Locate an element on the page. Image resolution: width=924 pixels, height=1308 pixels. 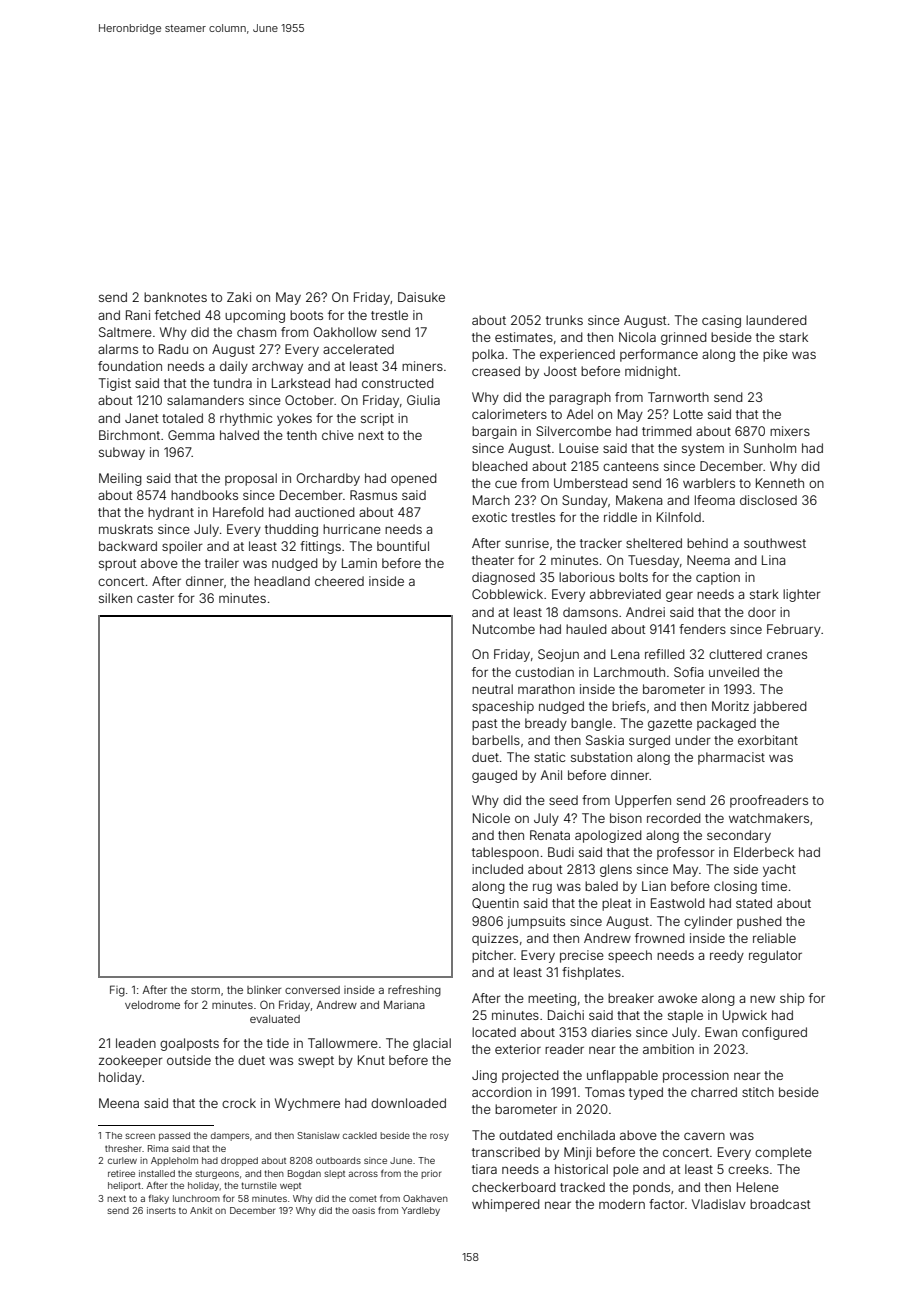
Neema is located at coordinates (708, 560).
